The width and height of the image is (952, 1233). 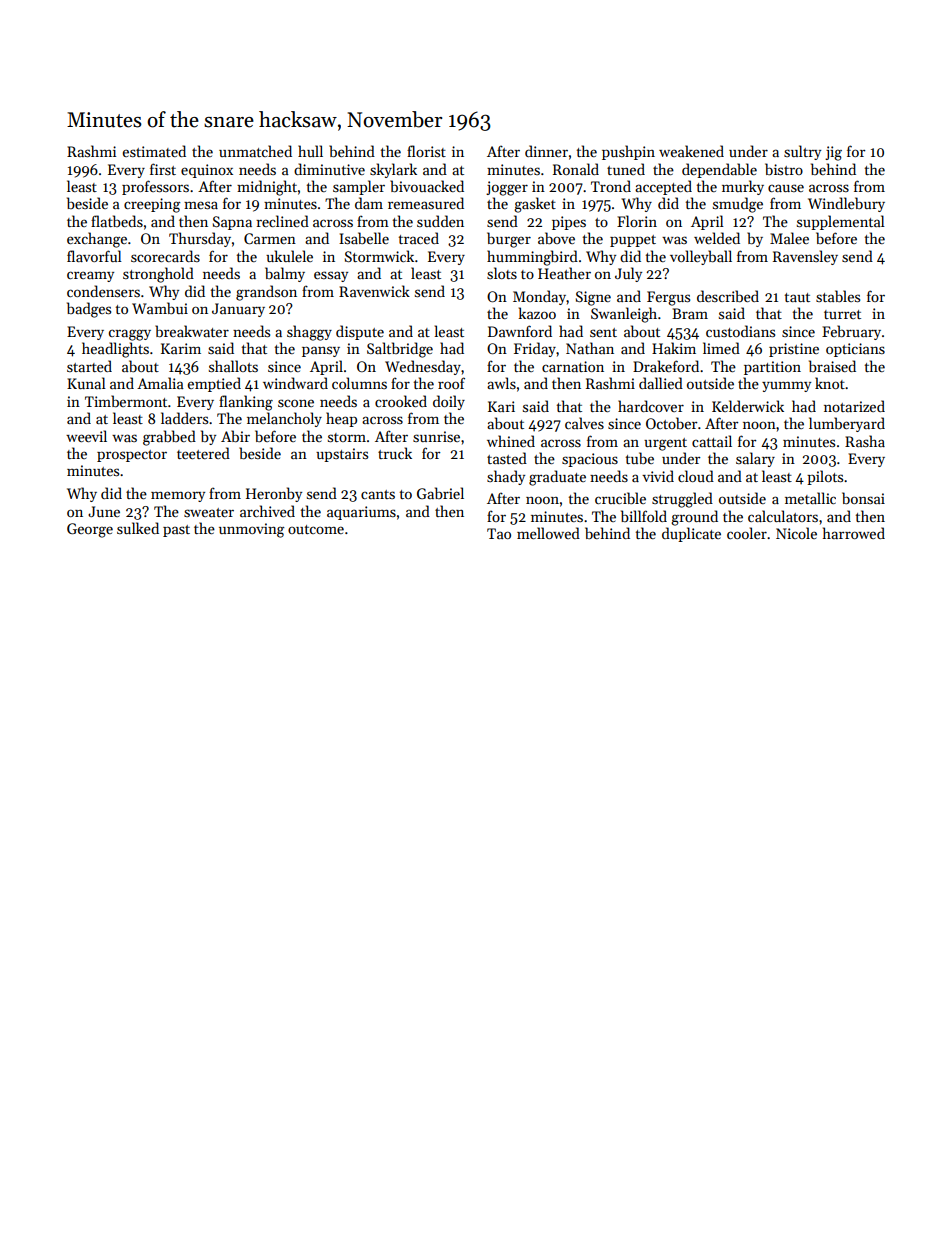 I want to click on calves, so click(x=584, y=423).
